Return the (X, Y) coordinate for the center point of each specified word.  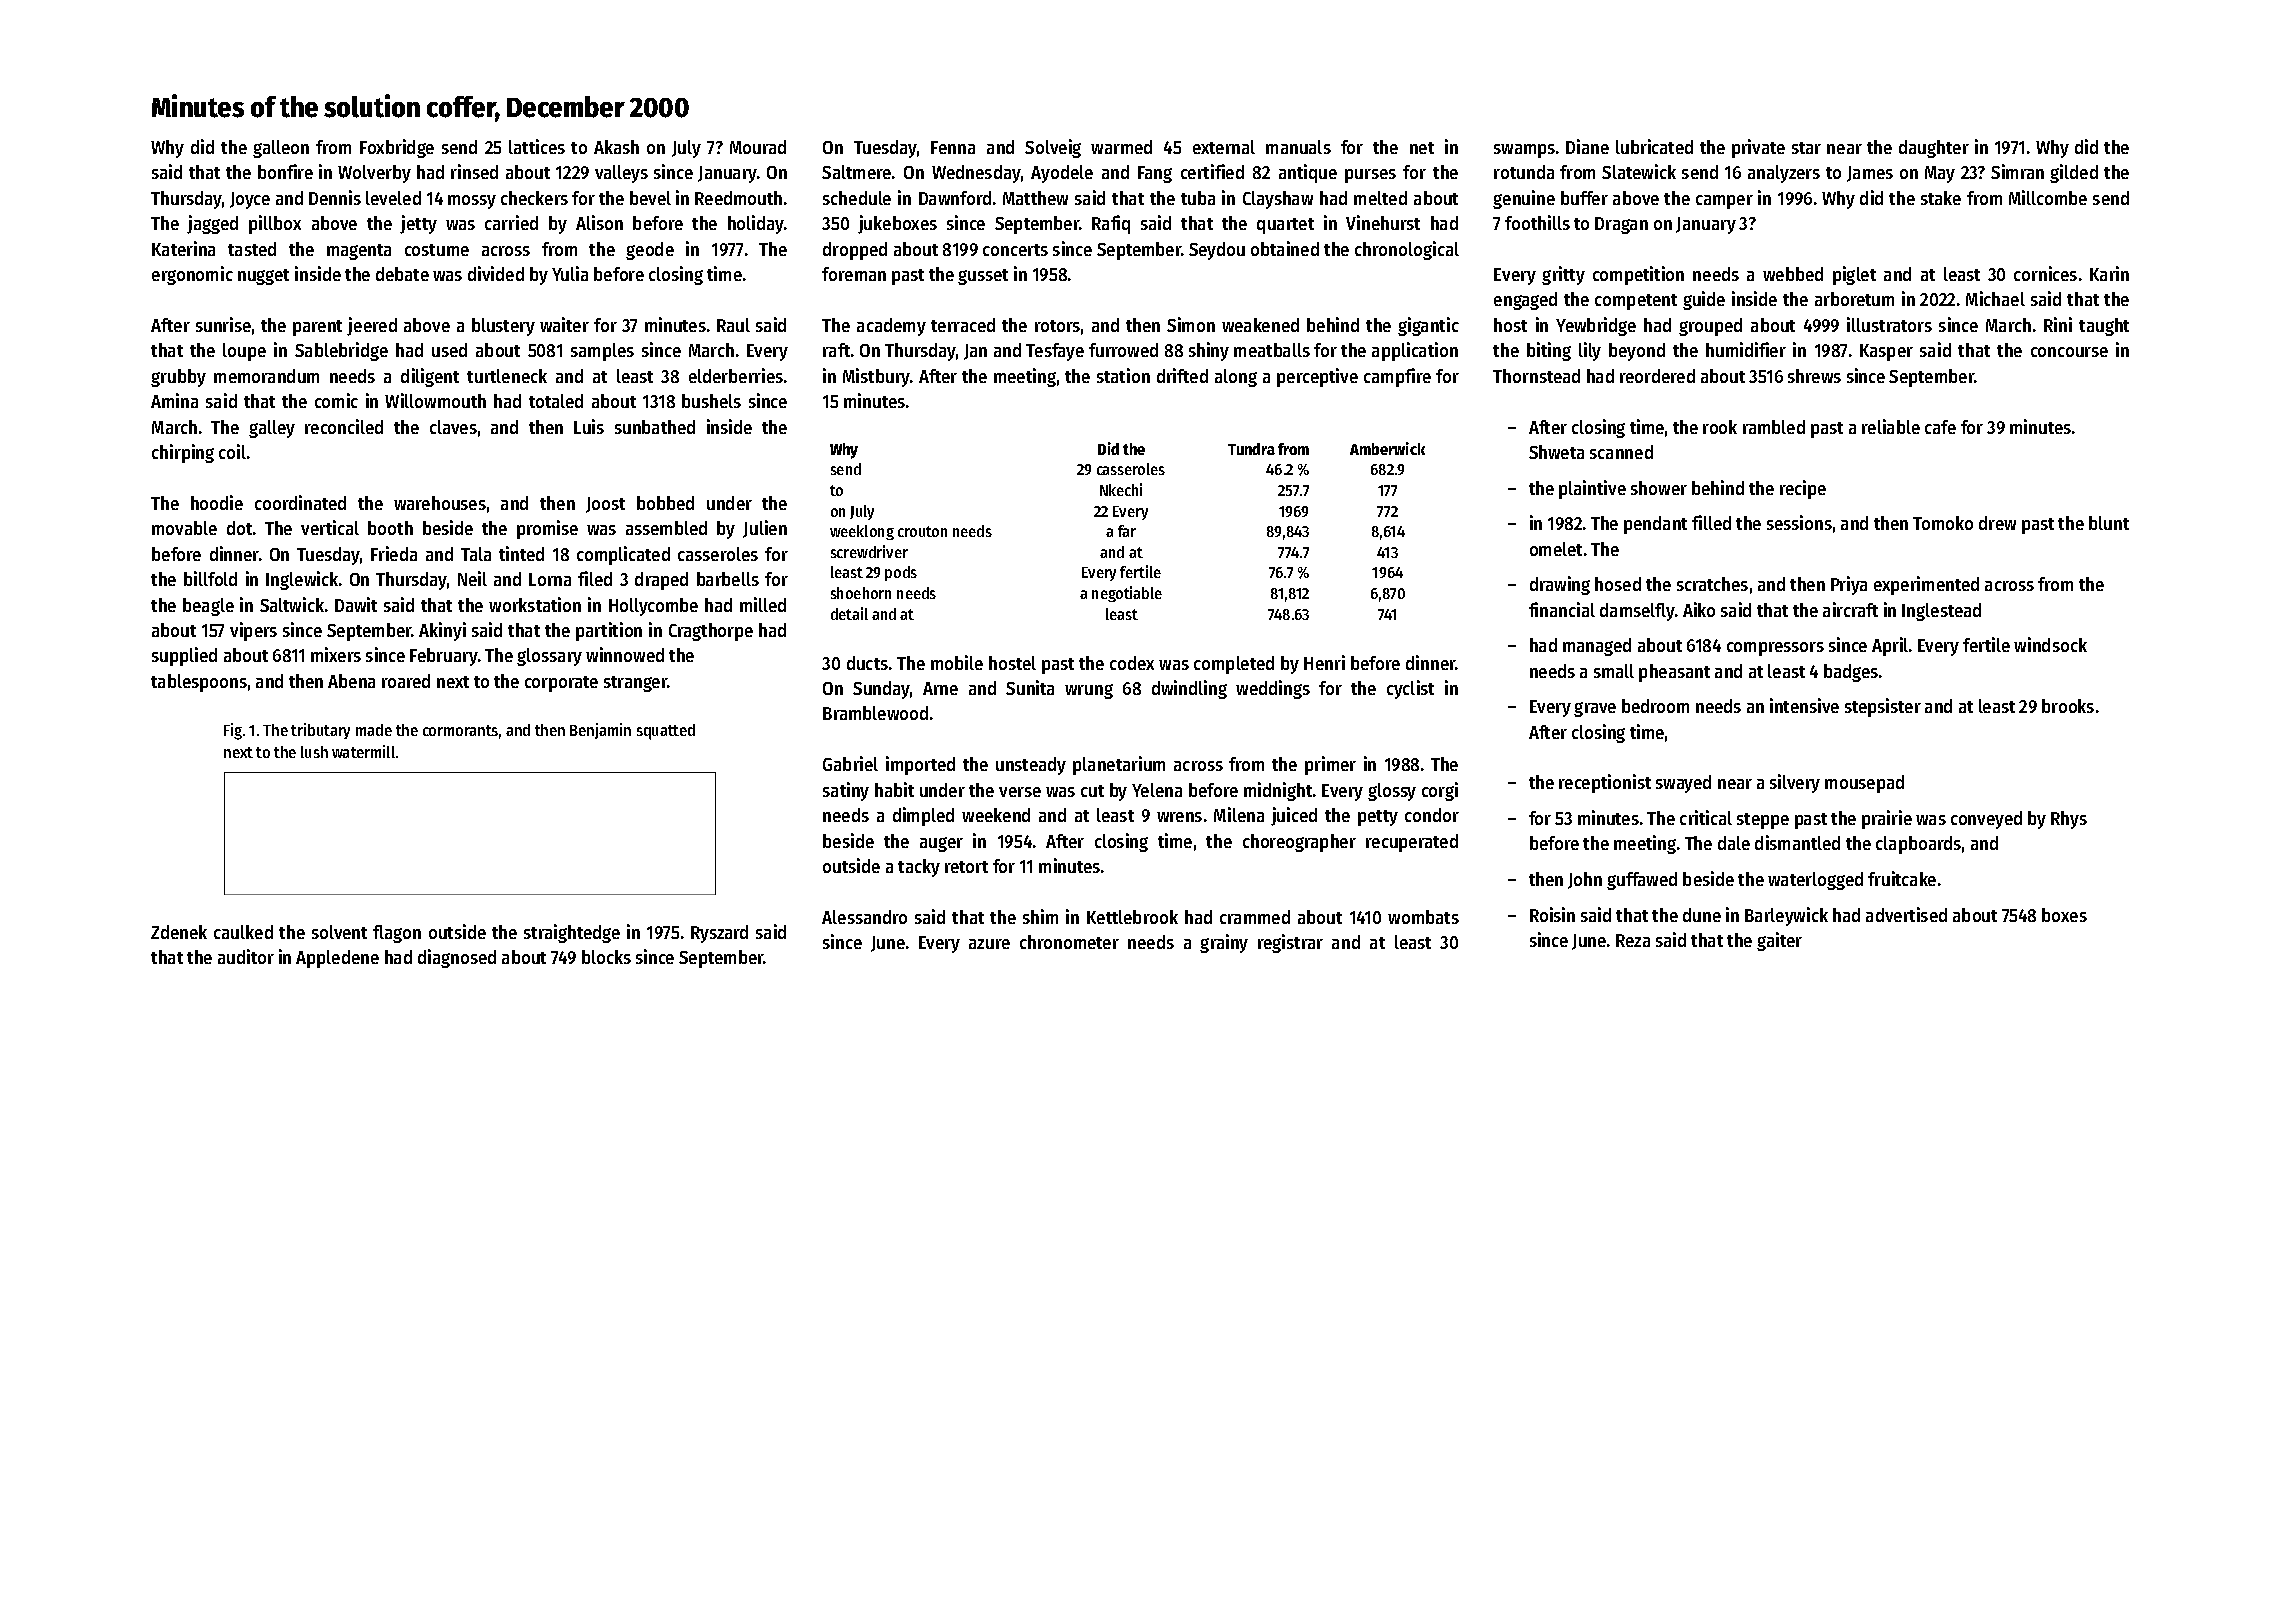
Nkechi (1121, 489)
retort (966, 867)
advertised (1906, 914)
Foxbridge (397, 148)
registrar (1290, 943)
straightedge (572, 933)
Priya (1849, 585)
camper (1724, 202)
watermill (363, 751)
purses (1370, 176)
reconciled (344, 426)
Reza (1633, 940)
